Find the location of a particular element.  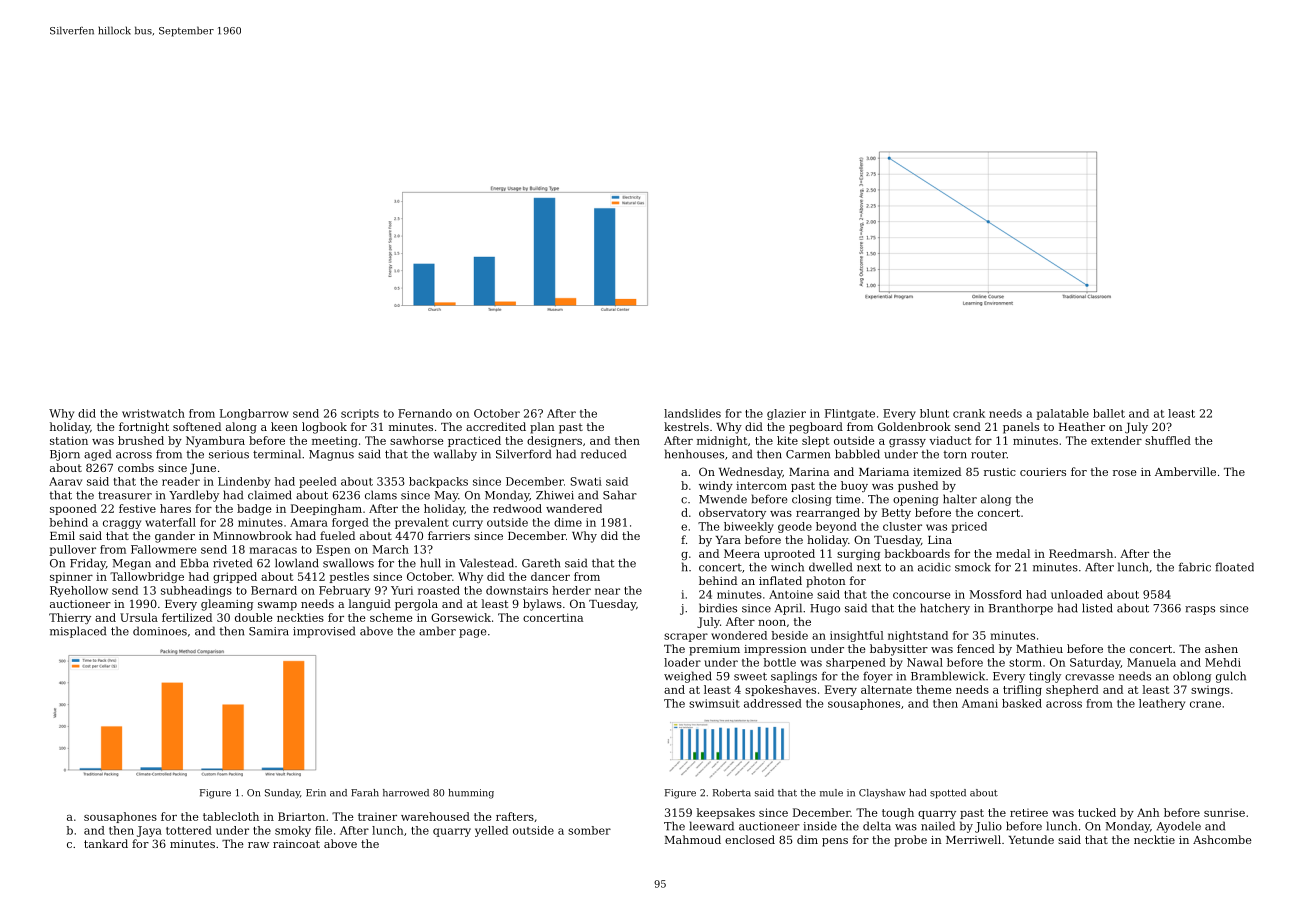

Thierry is located at coordinates (70, 618).
